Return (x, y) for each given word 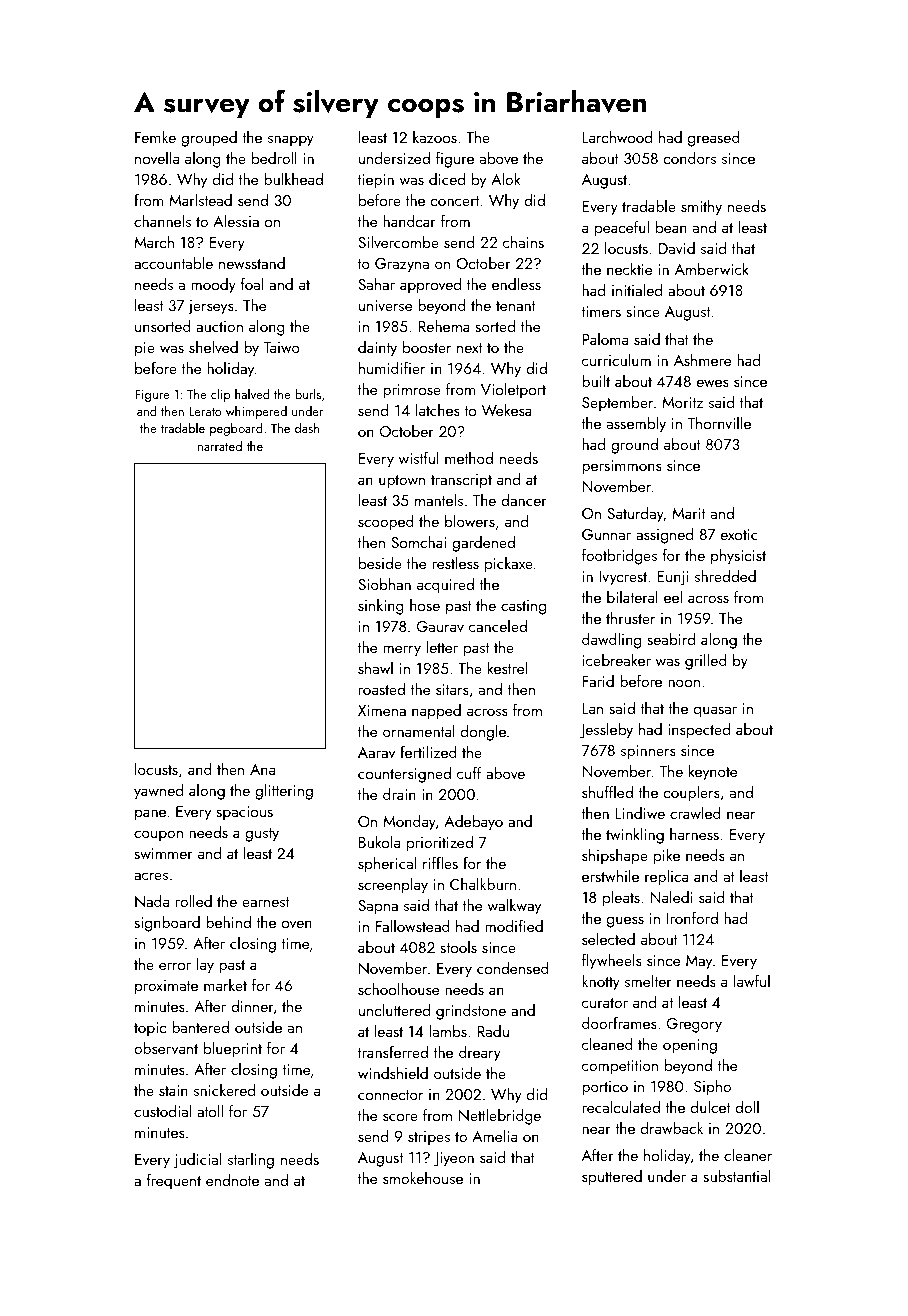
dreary (480, 1054)
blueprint (233, 1050)
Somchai (418, 542)
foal (252, 283)
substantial (736, 1176)
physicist (738, 557)
